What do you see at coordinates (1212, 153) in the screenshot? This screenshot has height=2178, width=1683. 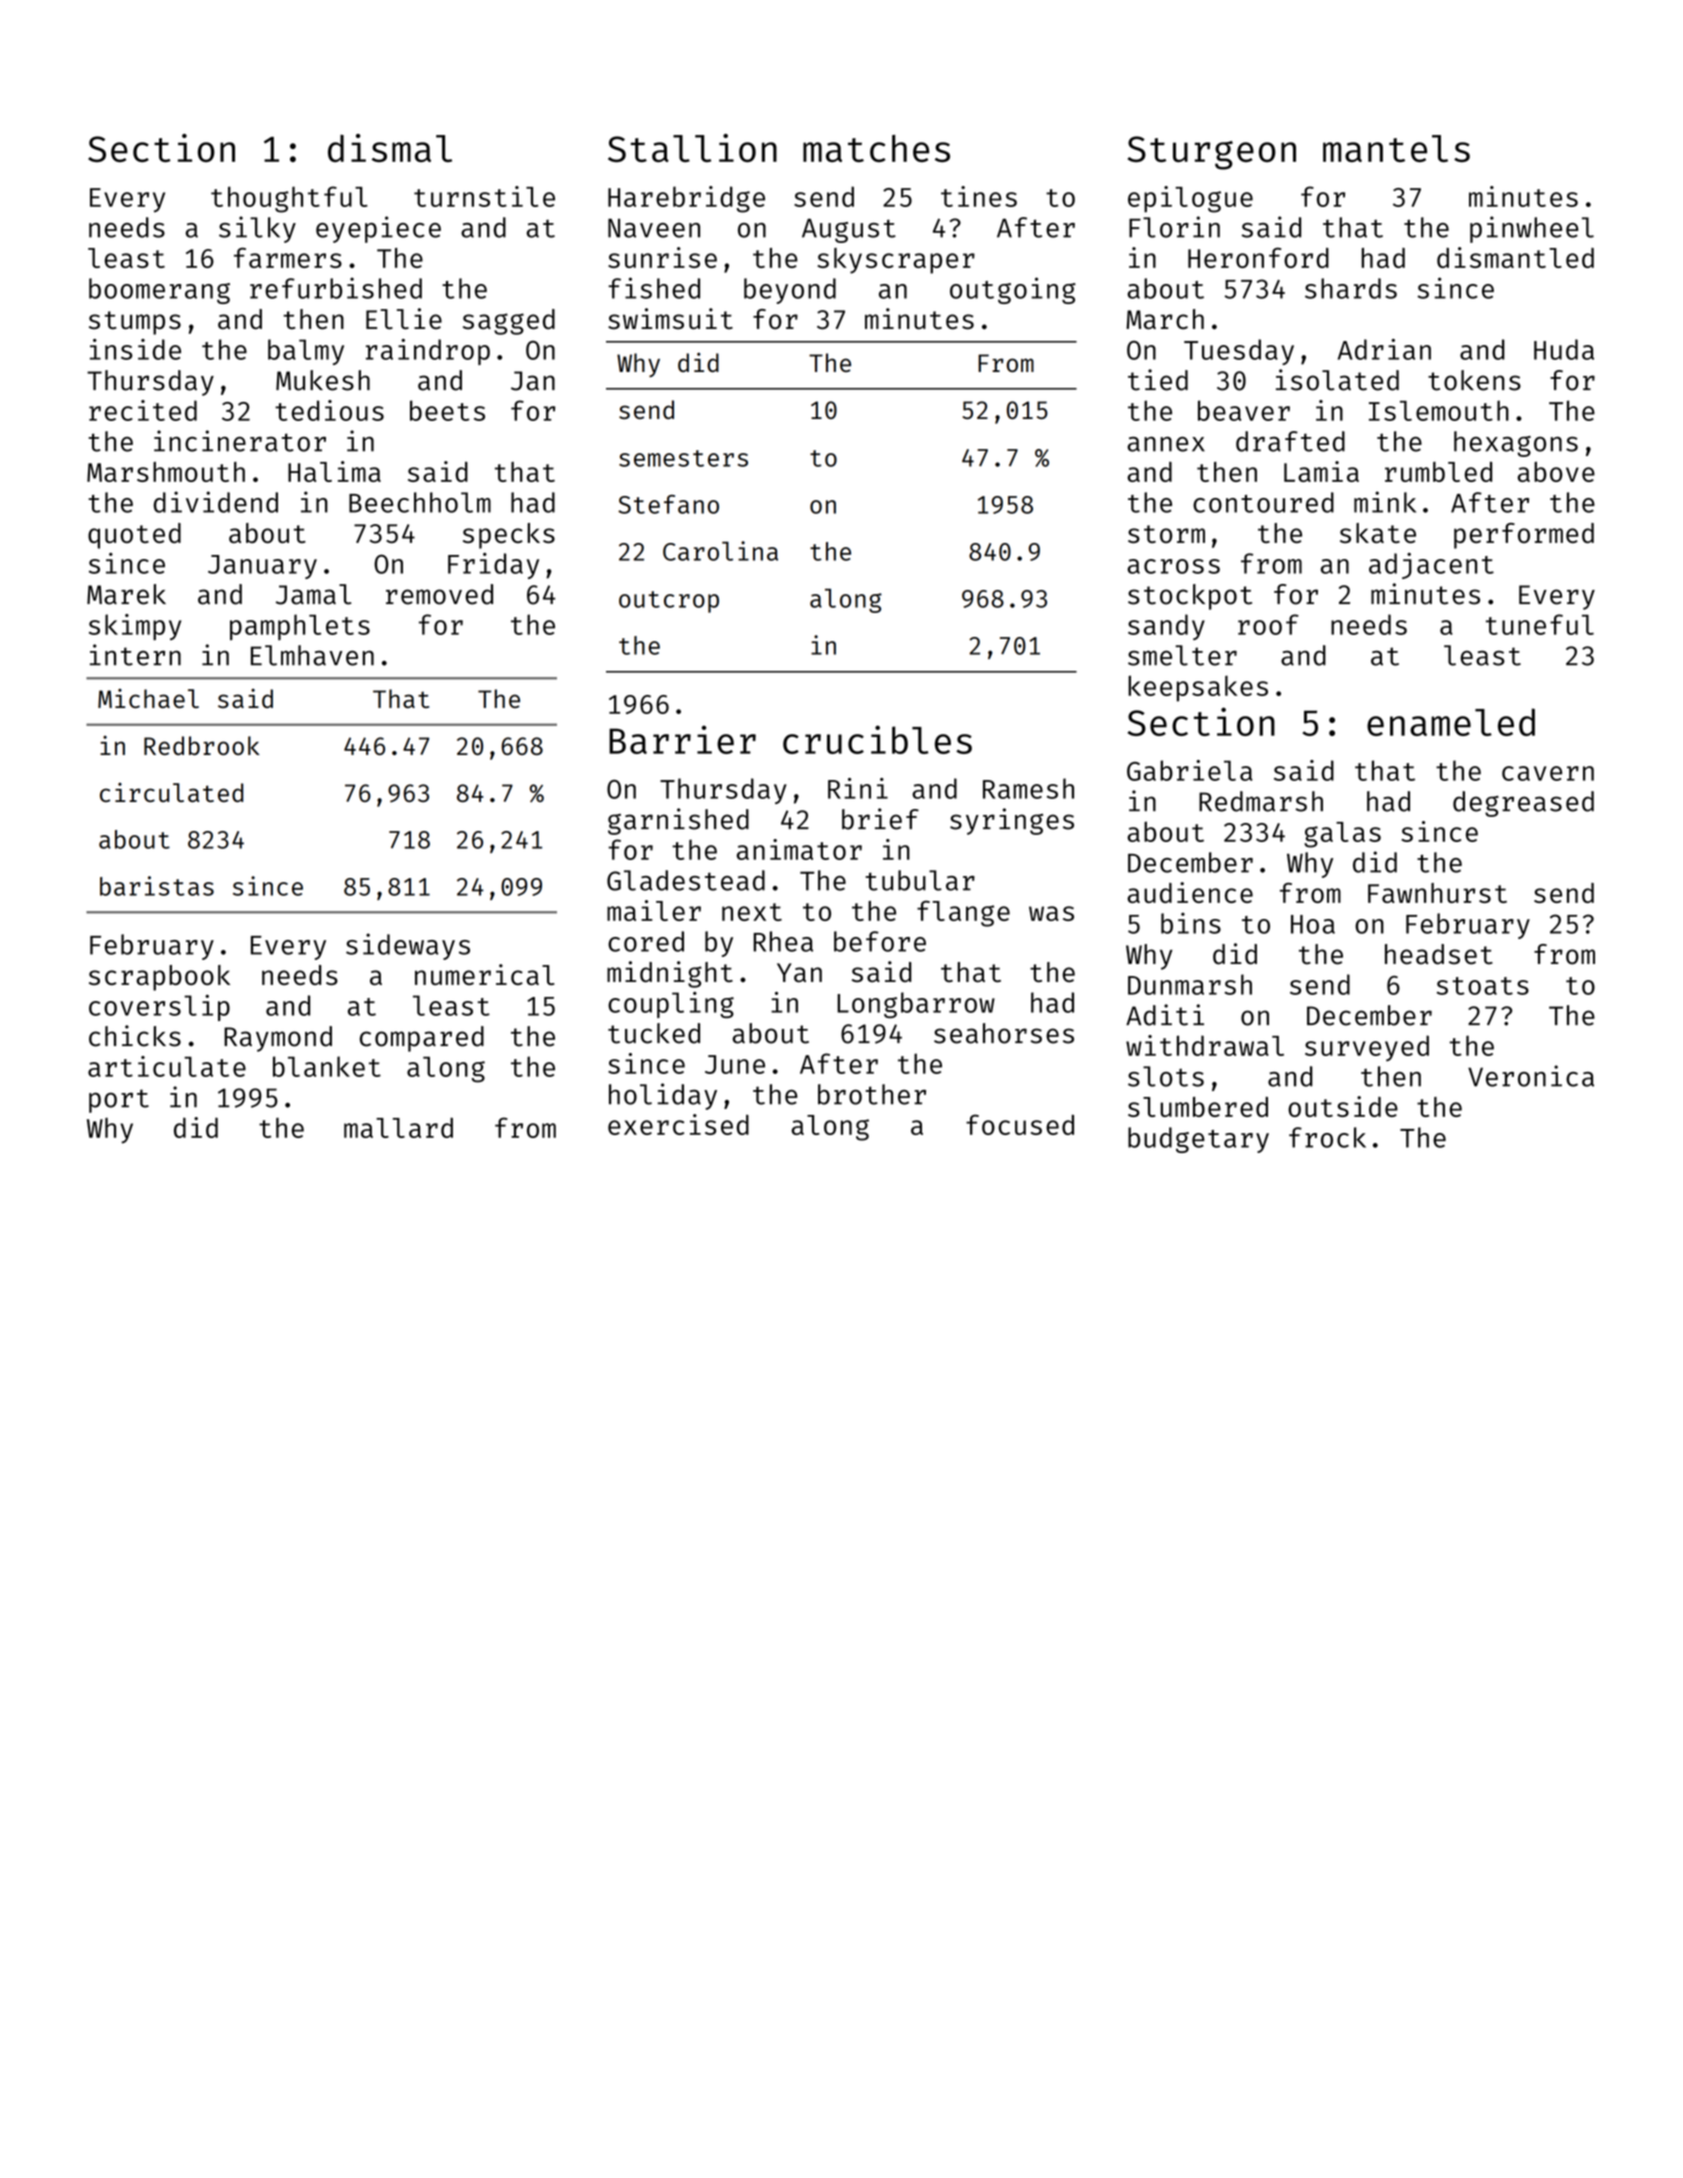 I see `Sturgeon` at bounding box center [1212, 153].
